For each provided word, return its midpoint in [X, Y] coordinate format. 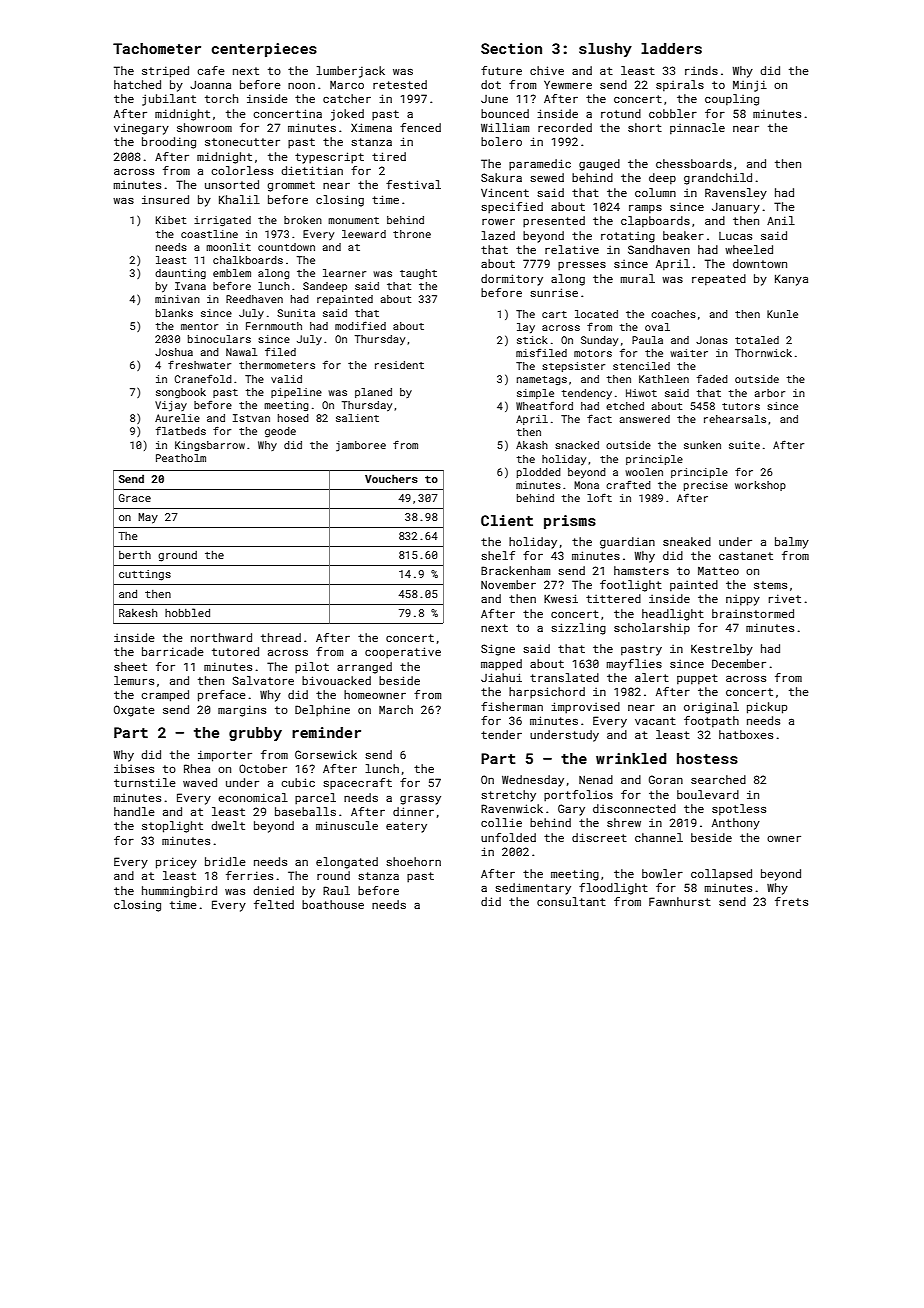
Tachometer [157, 48]
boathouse [333, 904]
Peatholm [181, 458]
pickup [767, 708]
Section [511, 48]
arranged [364, 668]
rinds [701, 70]
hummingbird [179, 892]
